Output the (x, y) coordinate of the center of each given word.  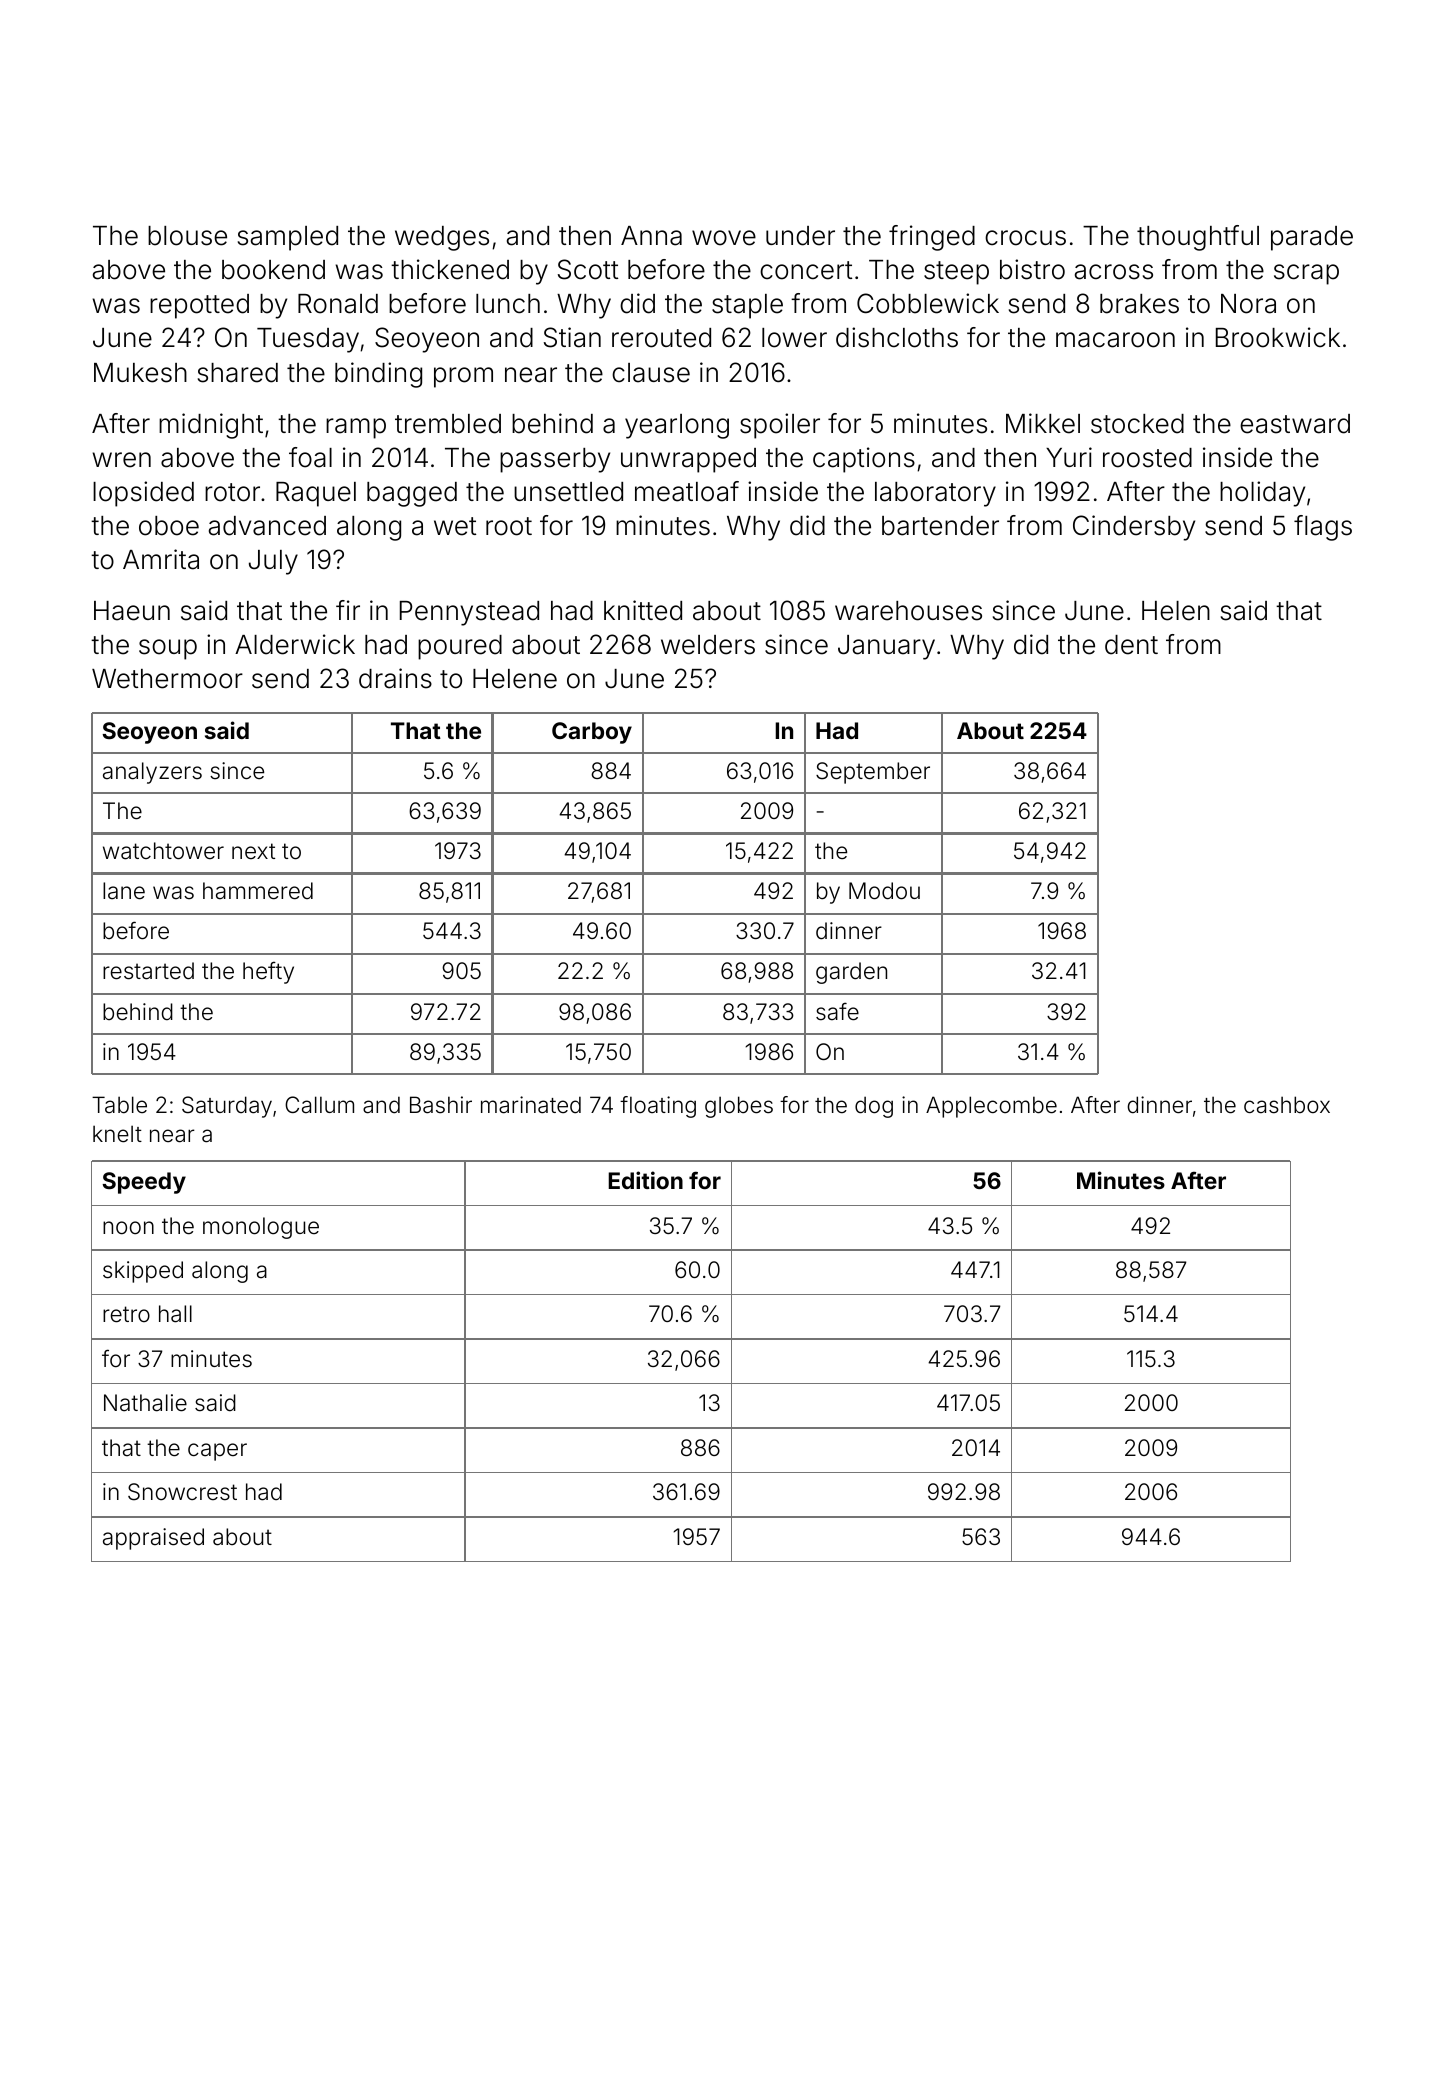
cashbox (1287, 1105)
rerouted (661, 338)
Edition (645, 1180)
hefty (268, 972)
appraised (153, 1539)
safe (837, 1011)
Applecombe (991, 1107)
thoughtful (1198, 238)
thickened (450, 269)
